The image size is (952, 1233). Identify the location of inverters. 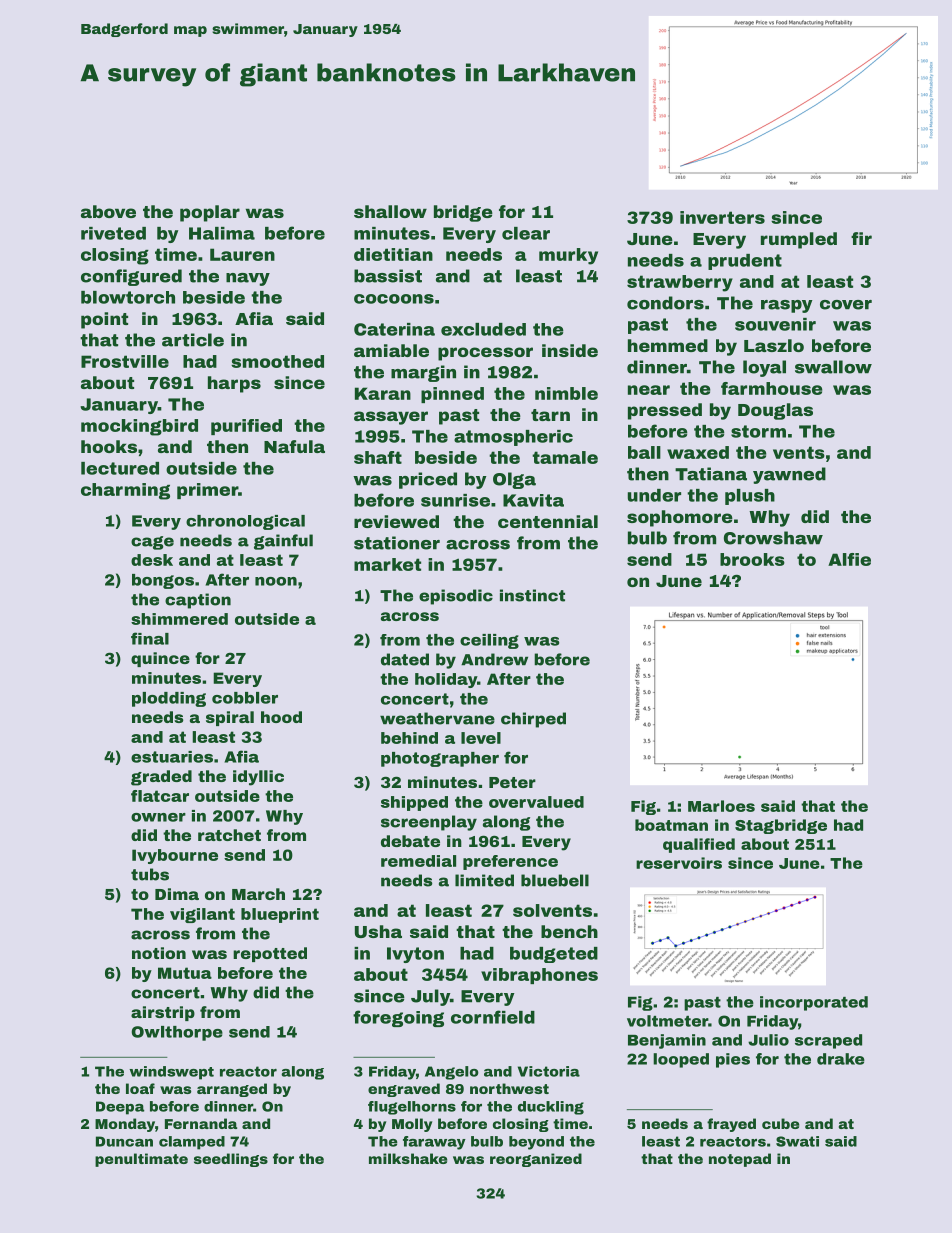
(722, 217).
